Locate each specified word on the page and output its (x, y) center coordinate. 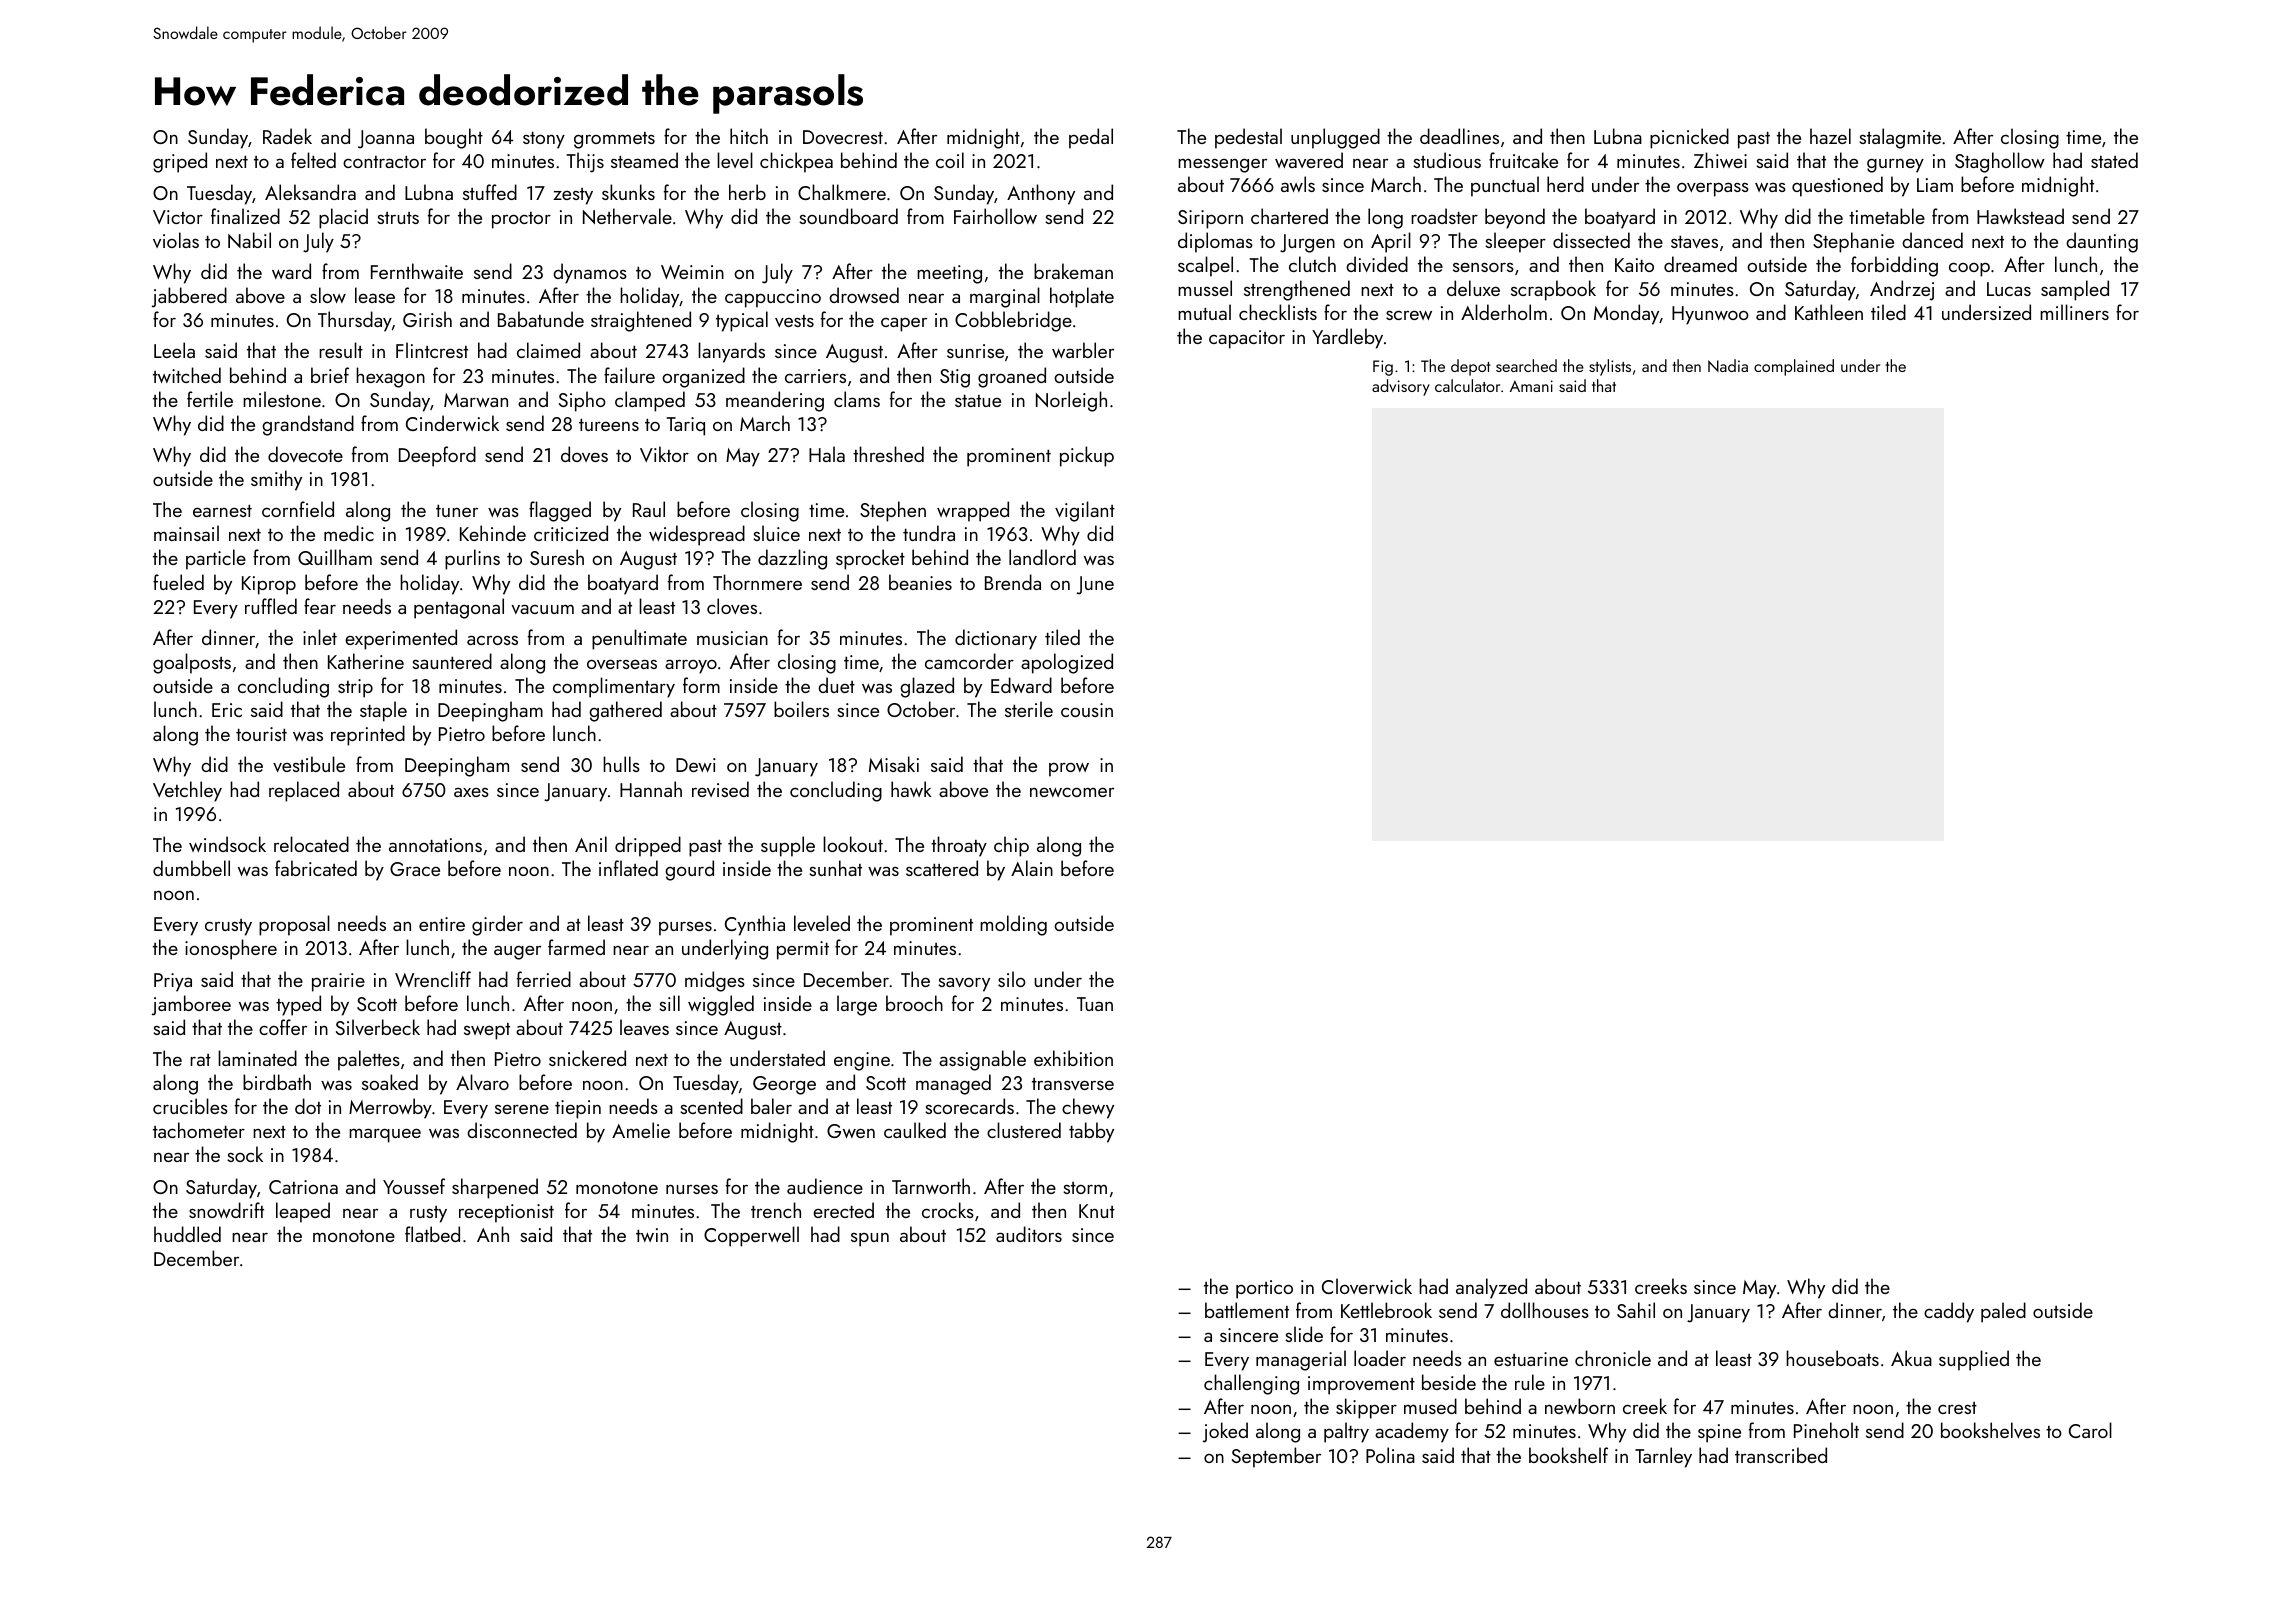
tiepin (578, 1109)
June (1095, 585)
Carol (2090, 1430)
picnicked (1689, 138)
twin (652, 1235)
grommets (614, 140)
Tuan (1095, 1004)
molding (1013, 925)
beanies (920, 582)
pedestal (1248, 138)
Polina (1390, 1455)
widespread (697, 535)
